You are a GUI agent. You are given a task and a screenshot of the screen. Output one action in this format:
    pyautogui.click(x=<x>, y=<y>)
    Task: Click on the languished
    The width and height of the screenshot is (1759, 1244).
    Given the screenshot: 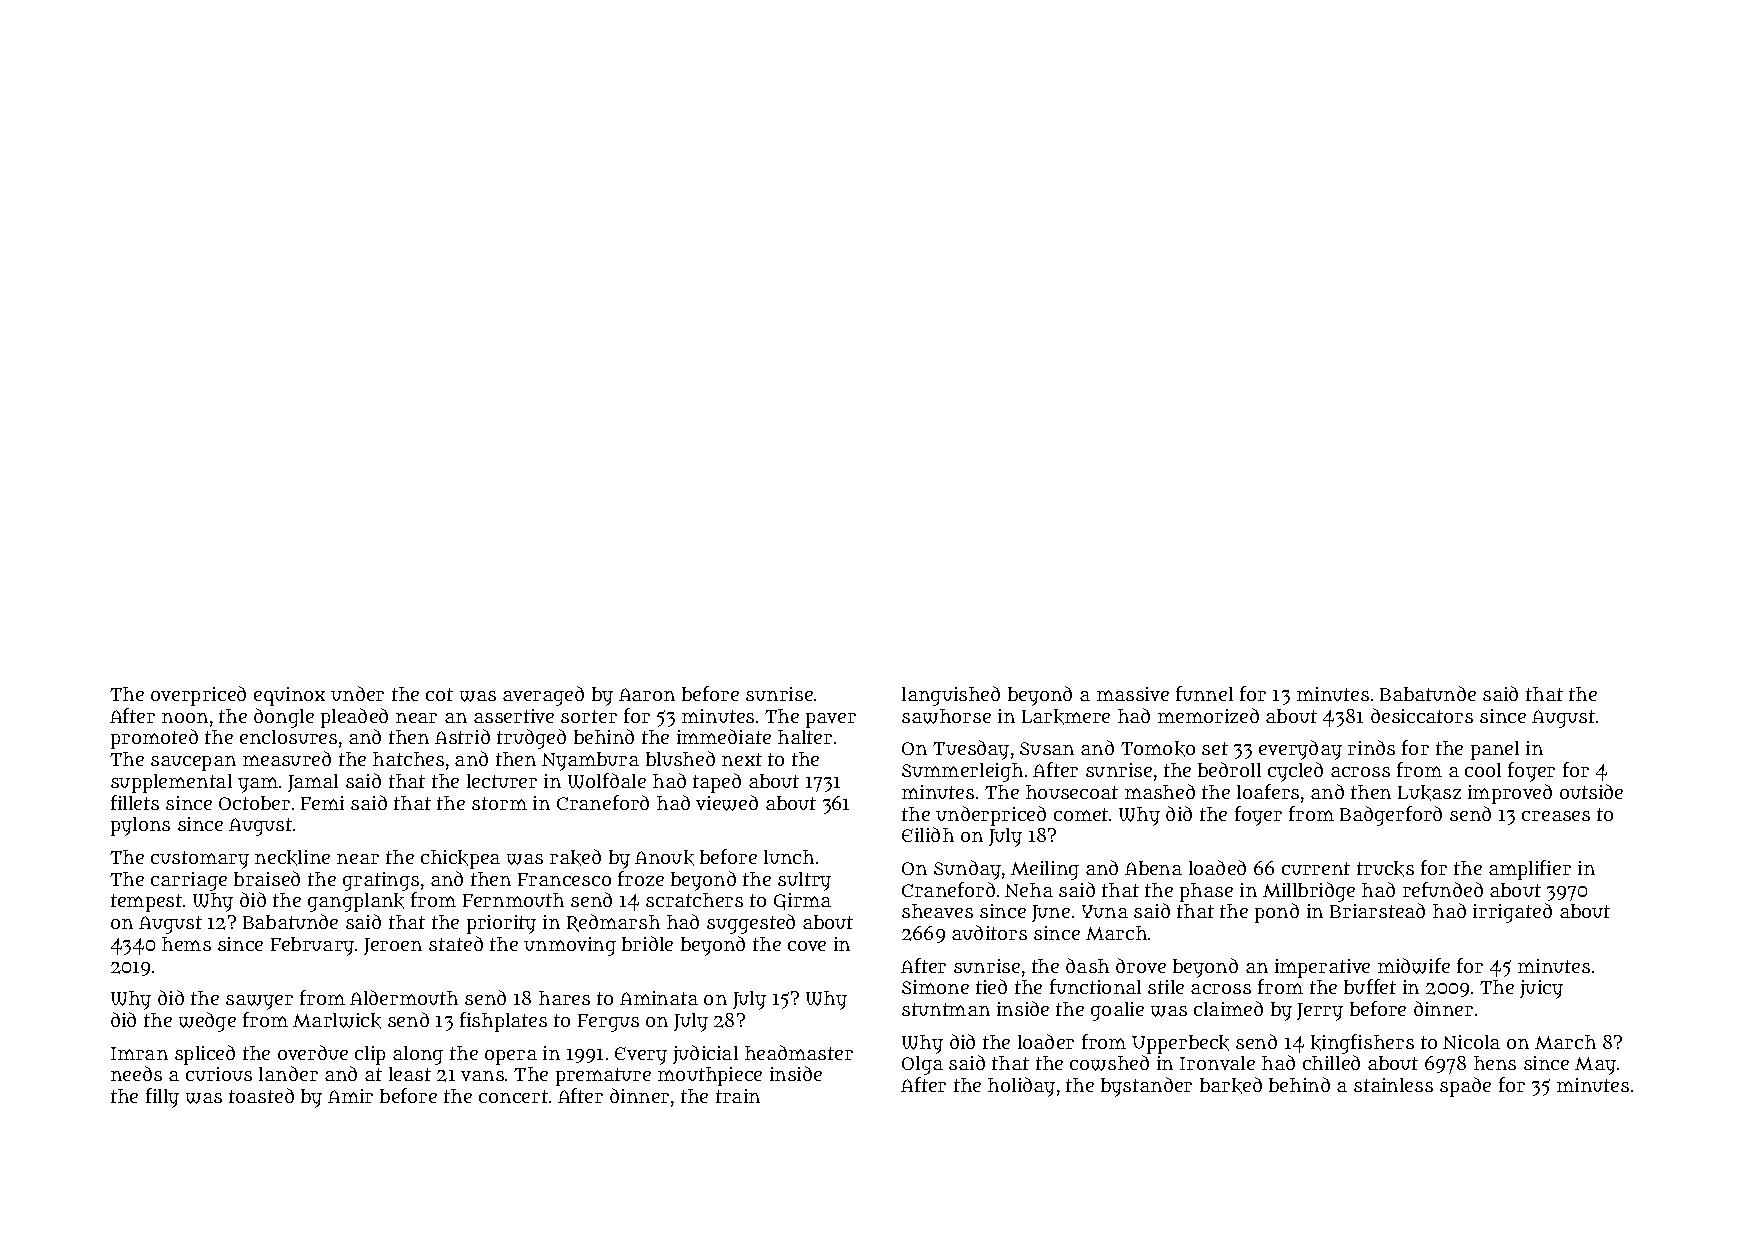 What is the action you would take?
    pyautogui.click(x=951, y=696)
